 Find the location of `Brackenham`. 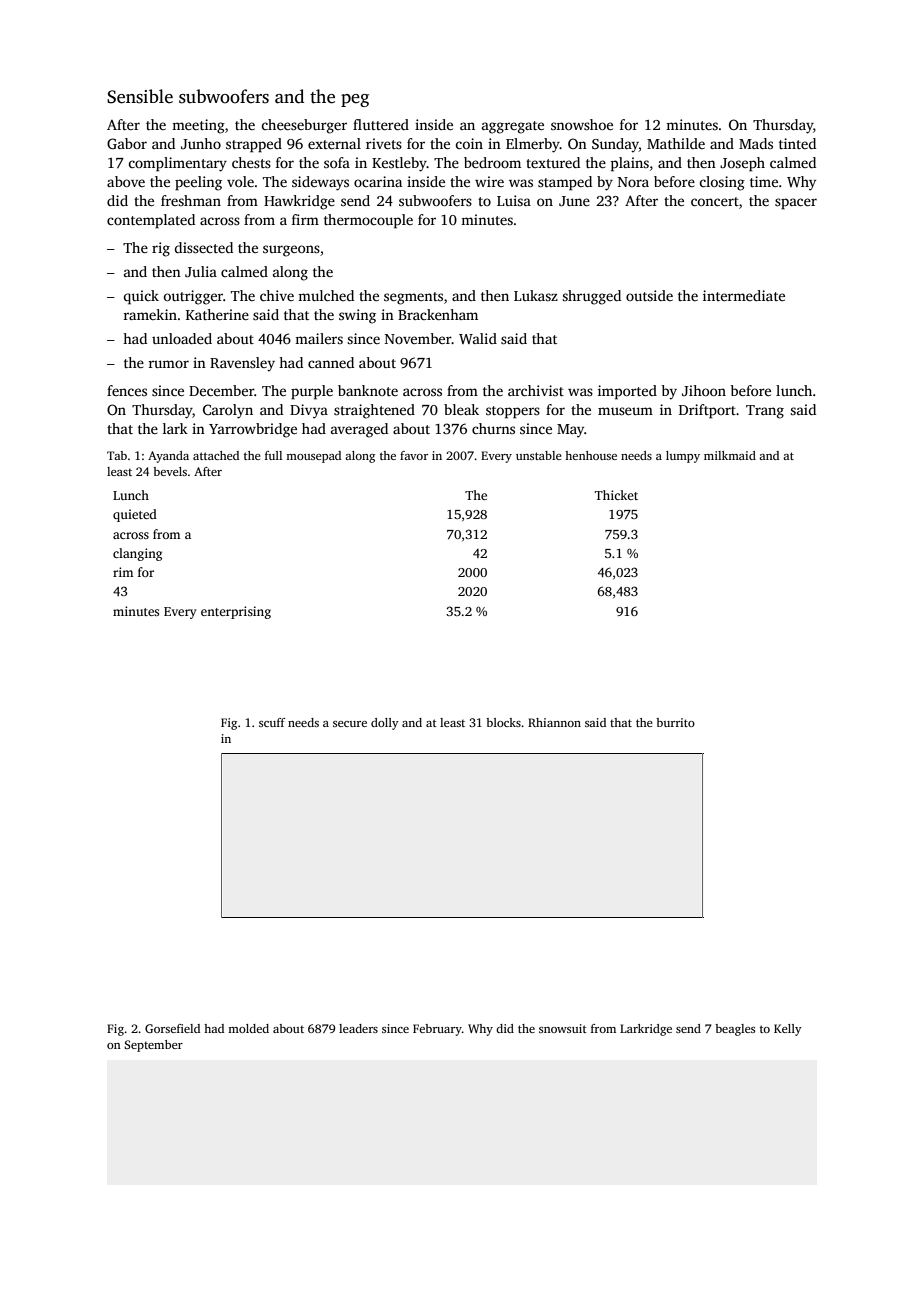

Brackenham is located at coordinates (438, 314).
